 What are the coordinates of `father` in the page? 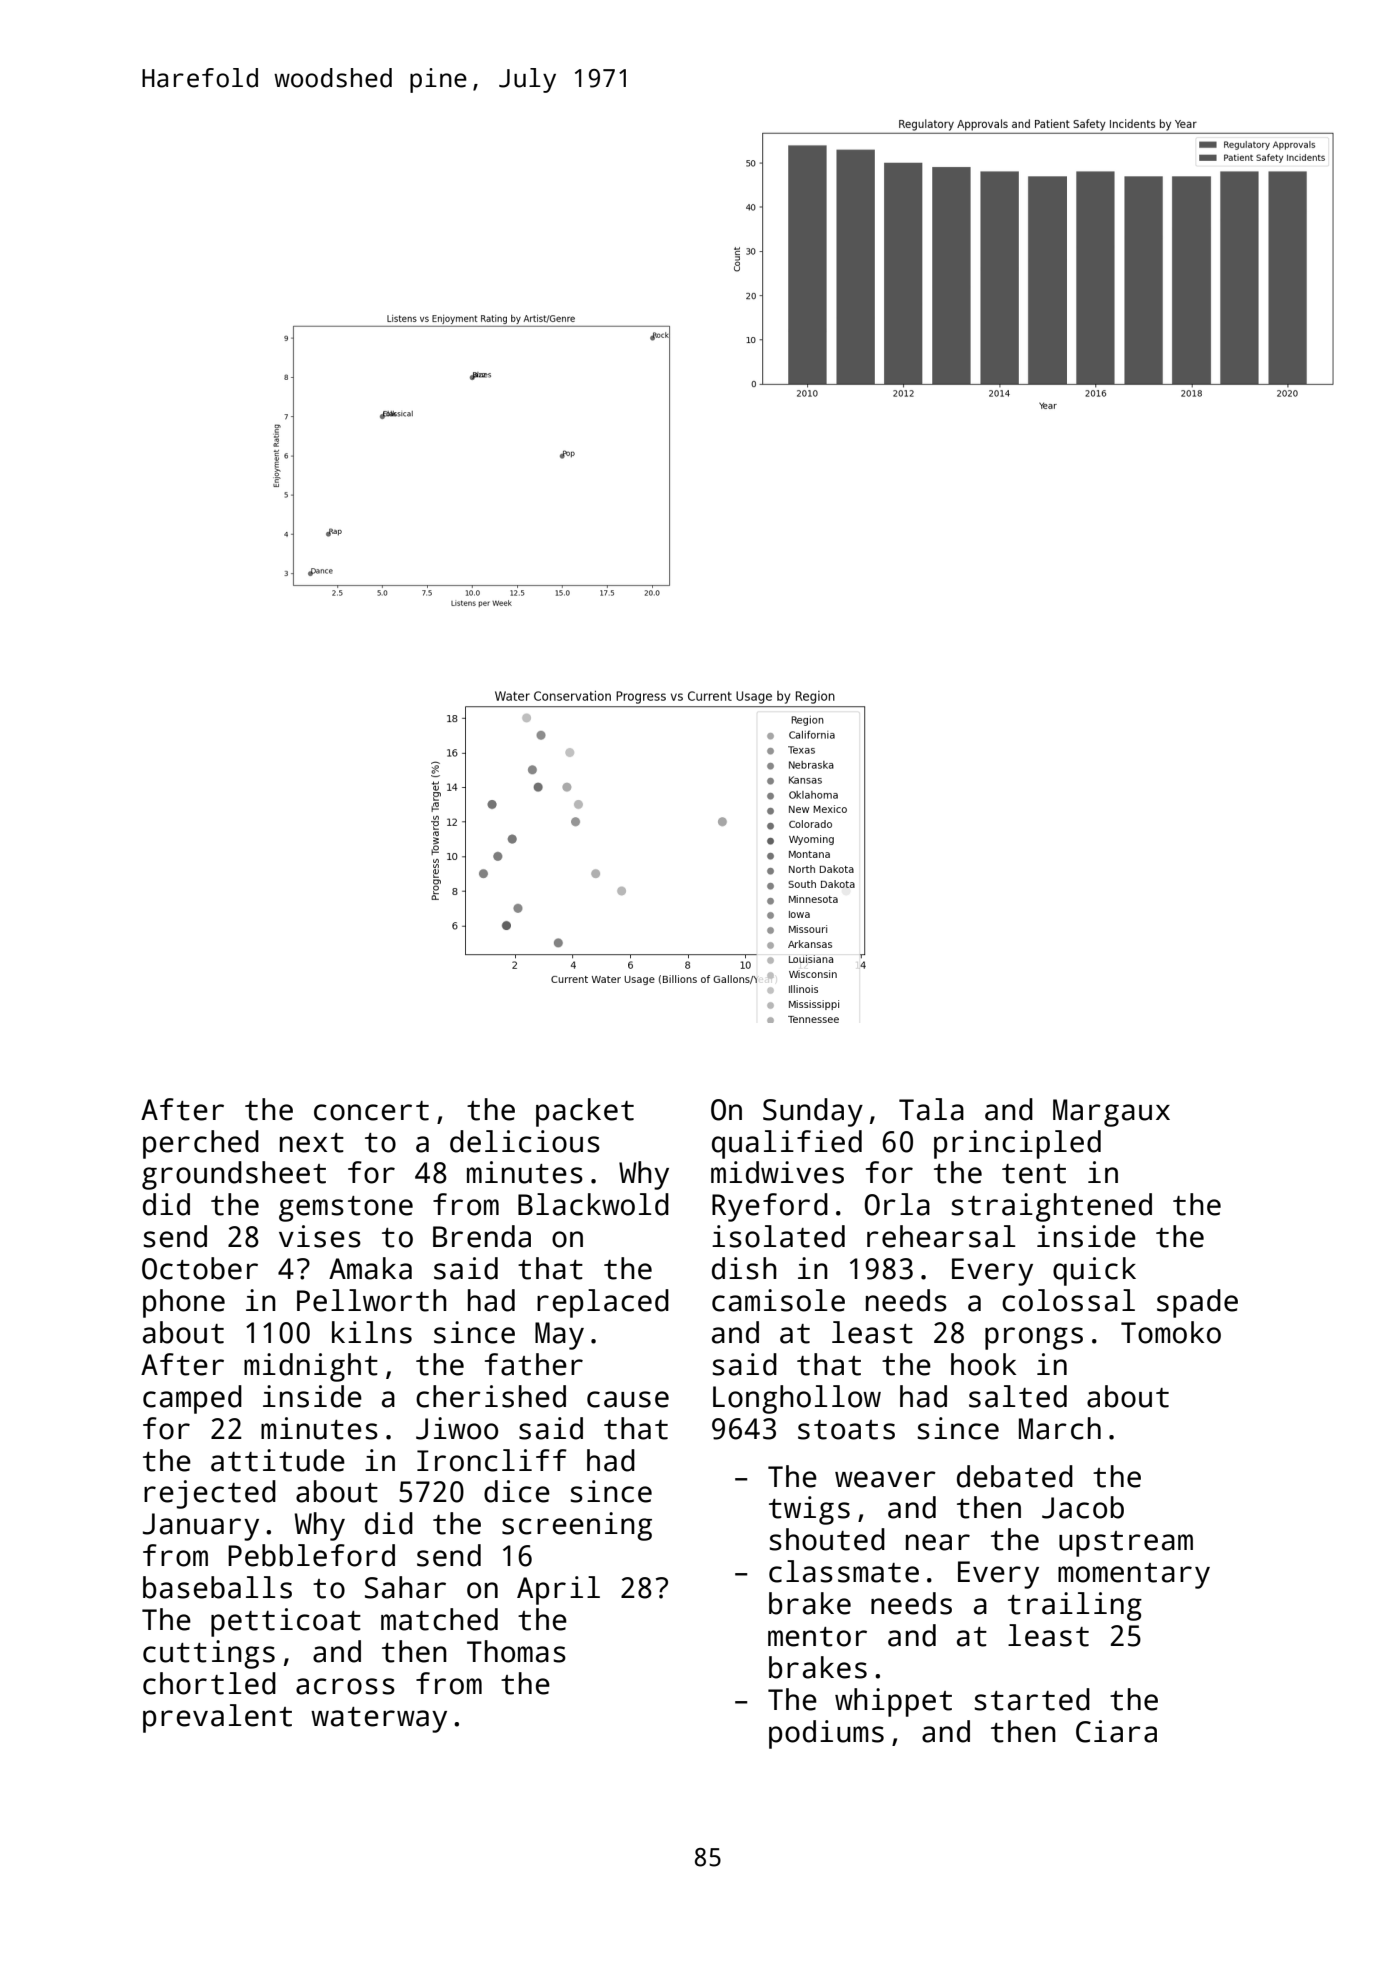 It's located at (534, 1364).
